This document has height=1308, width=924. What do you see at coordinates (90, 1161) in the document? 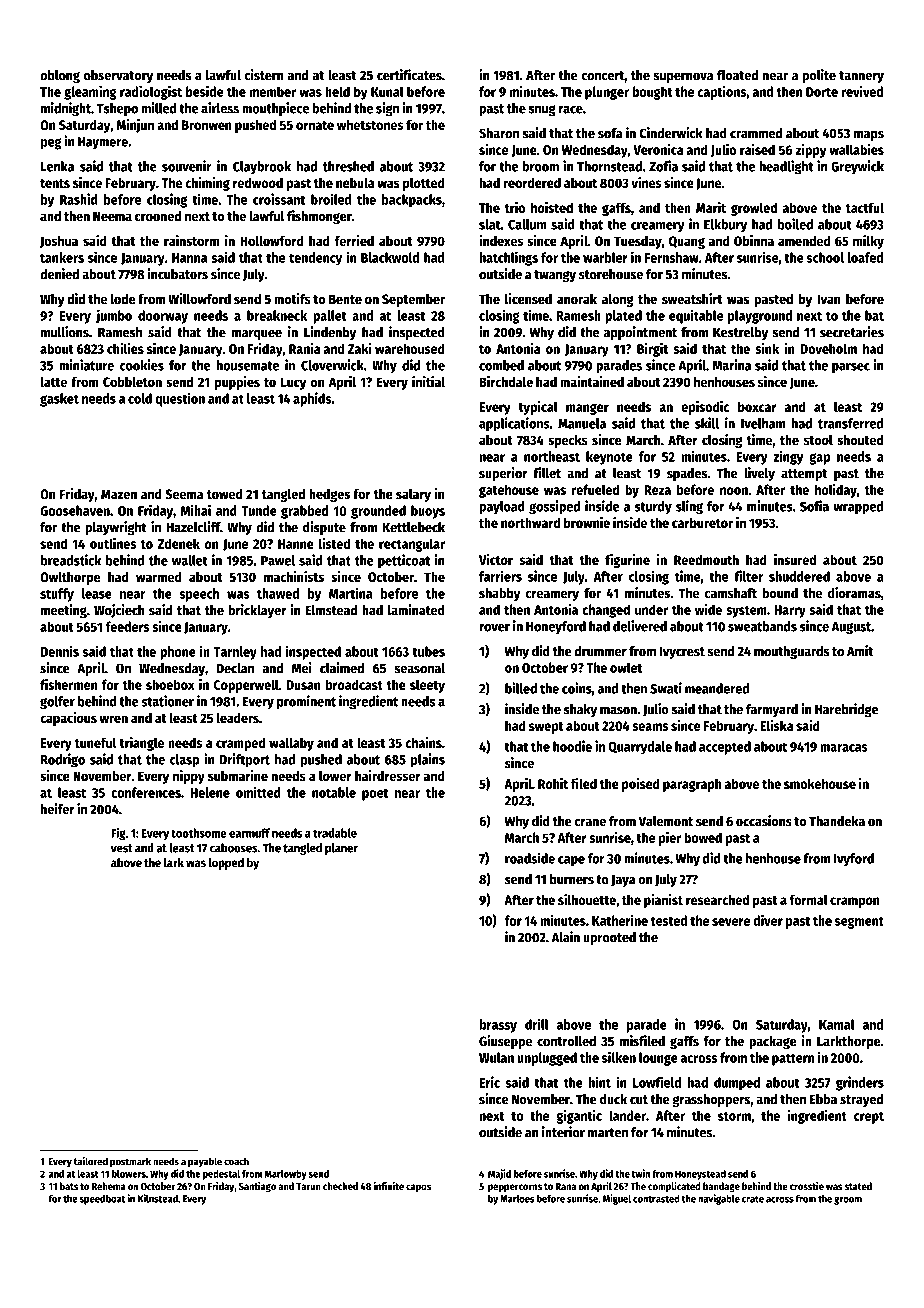
I see `tailored` at bounding box center [90, 1161].
